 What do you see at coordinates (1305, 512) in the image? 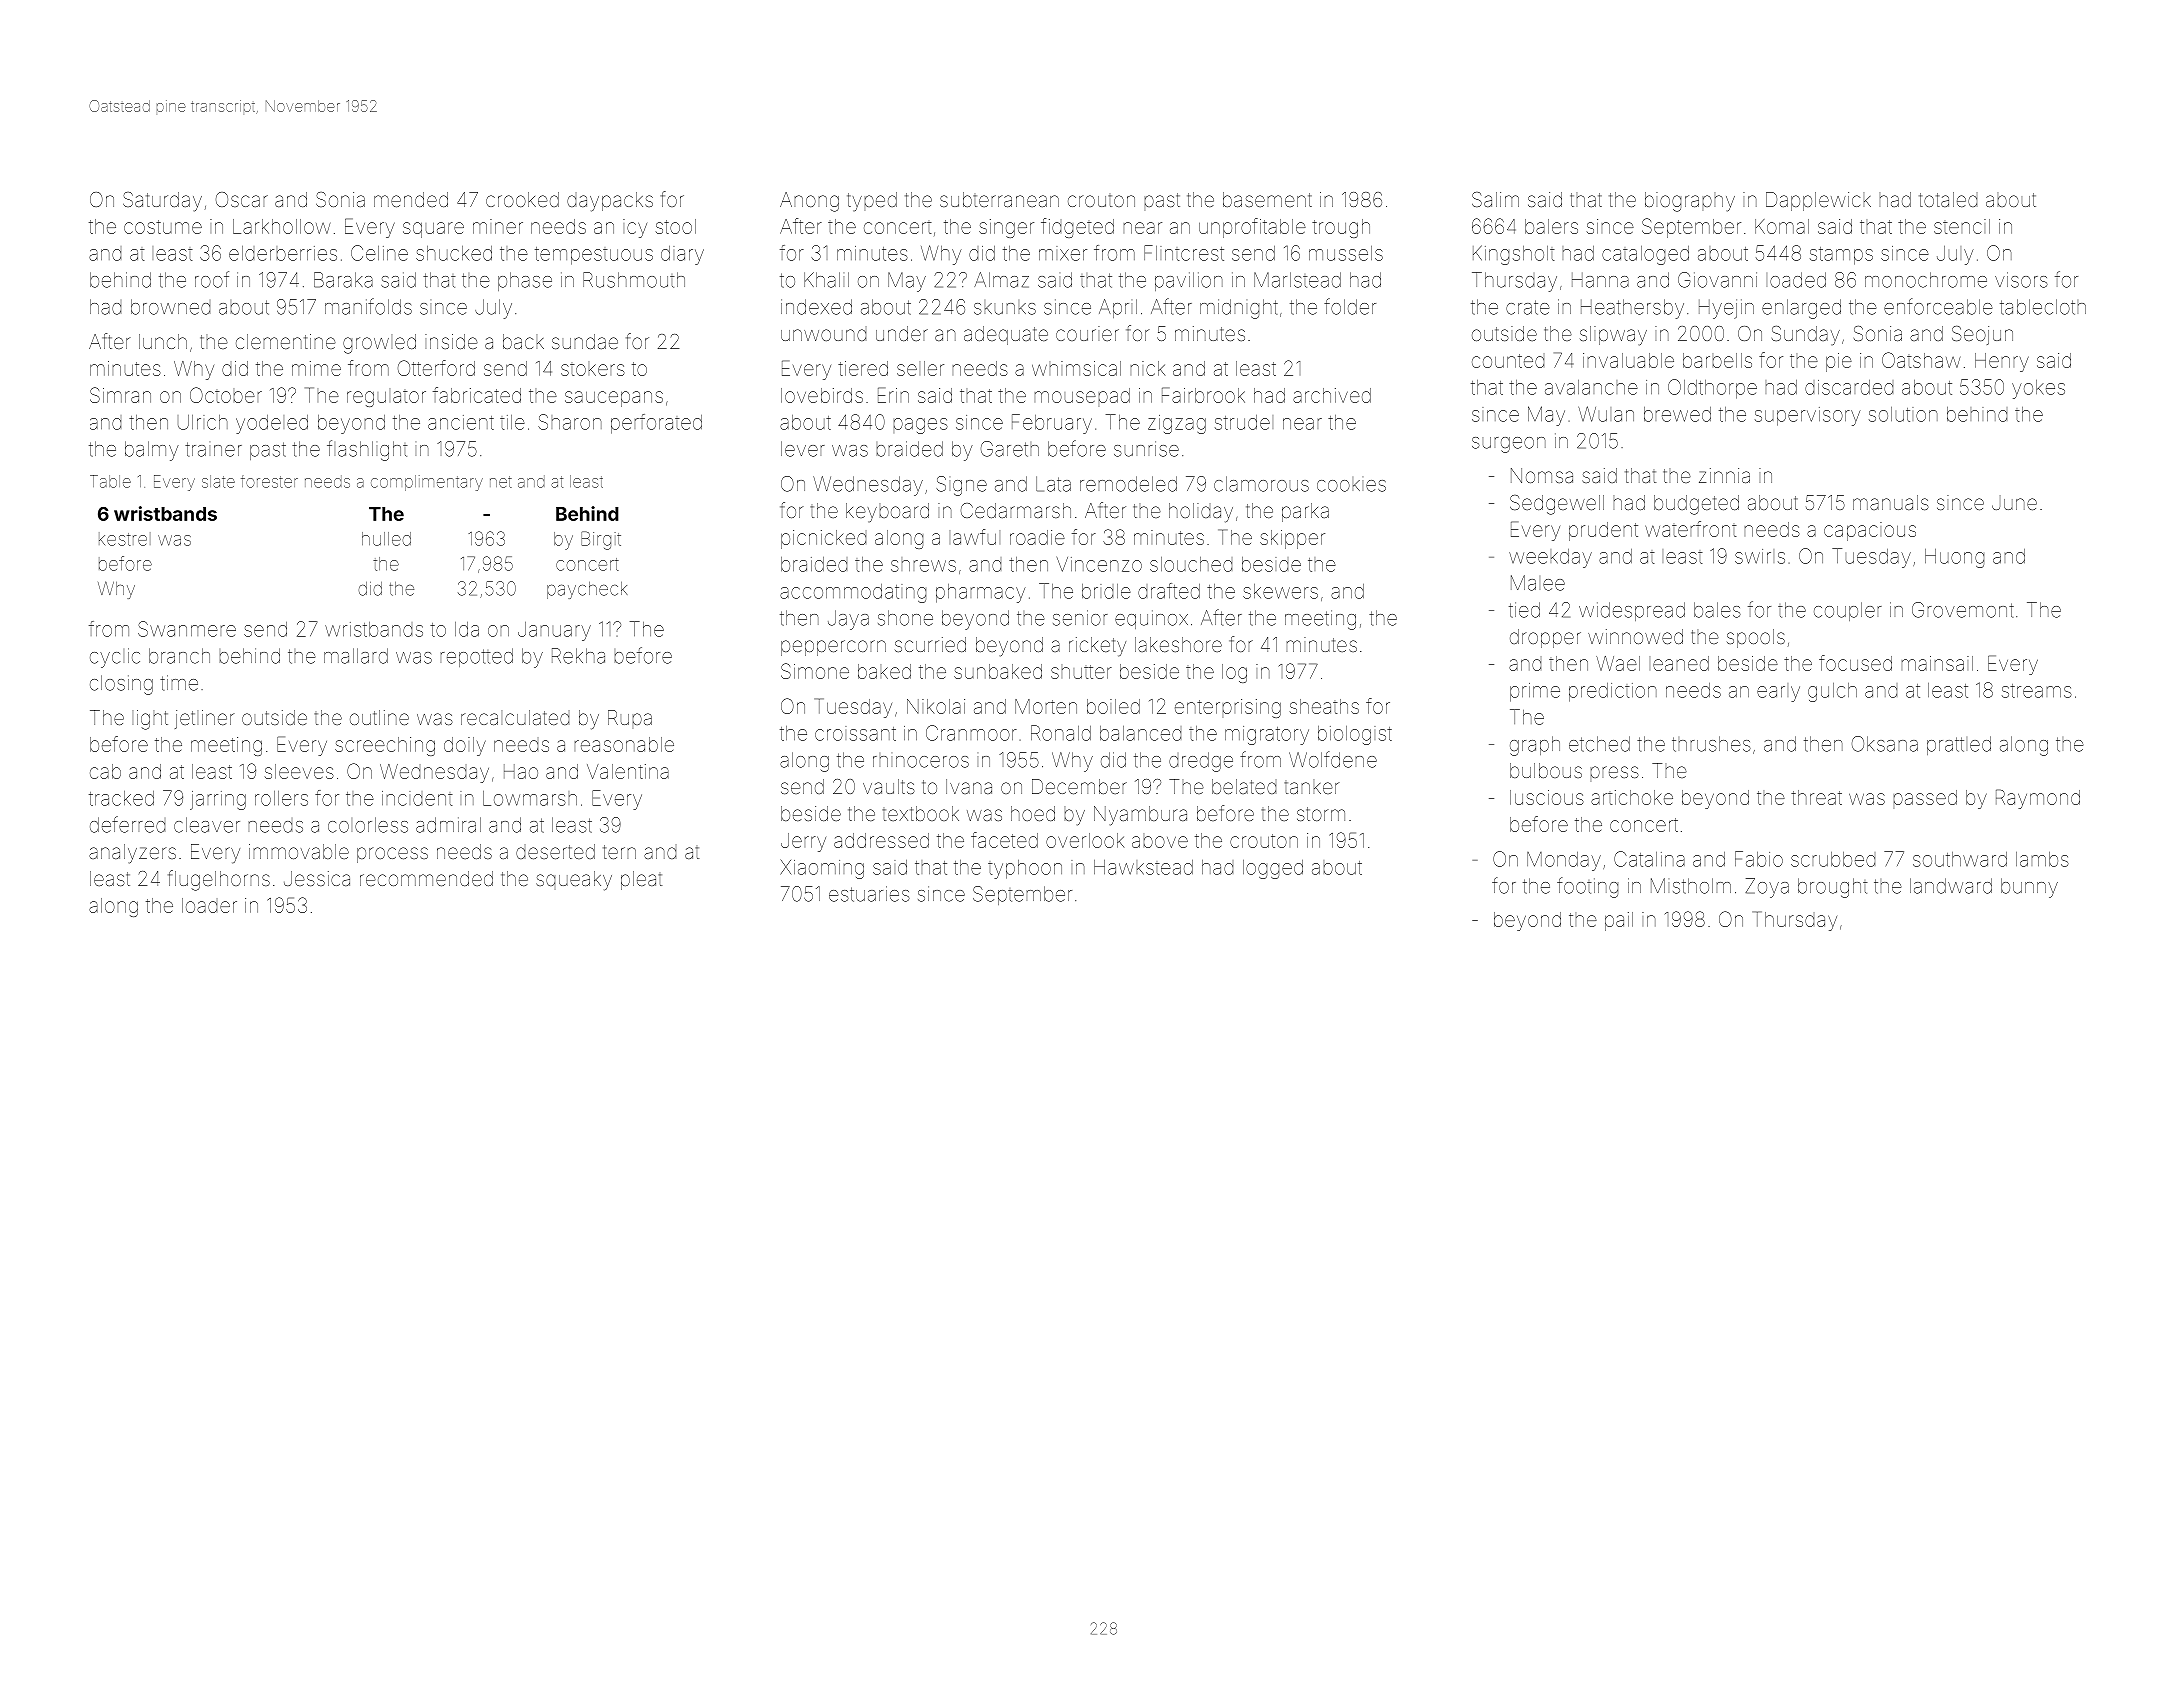
I see `parka` at bounding box center [1305, 512].
